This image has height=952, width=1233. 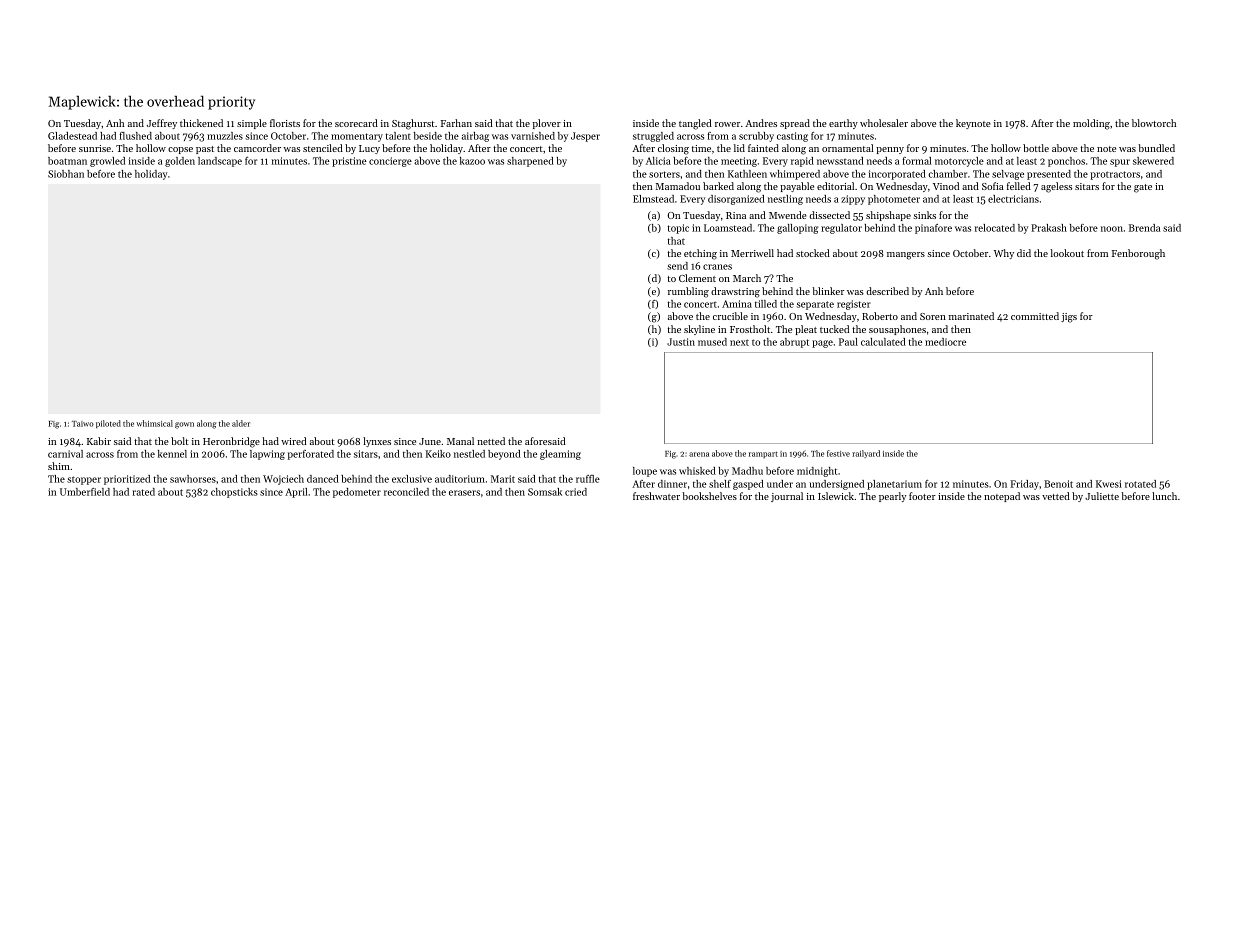 I want to click on Farhan, so click(x=456, y=123).
